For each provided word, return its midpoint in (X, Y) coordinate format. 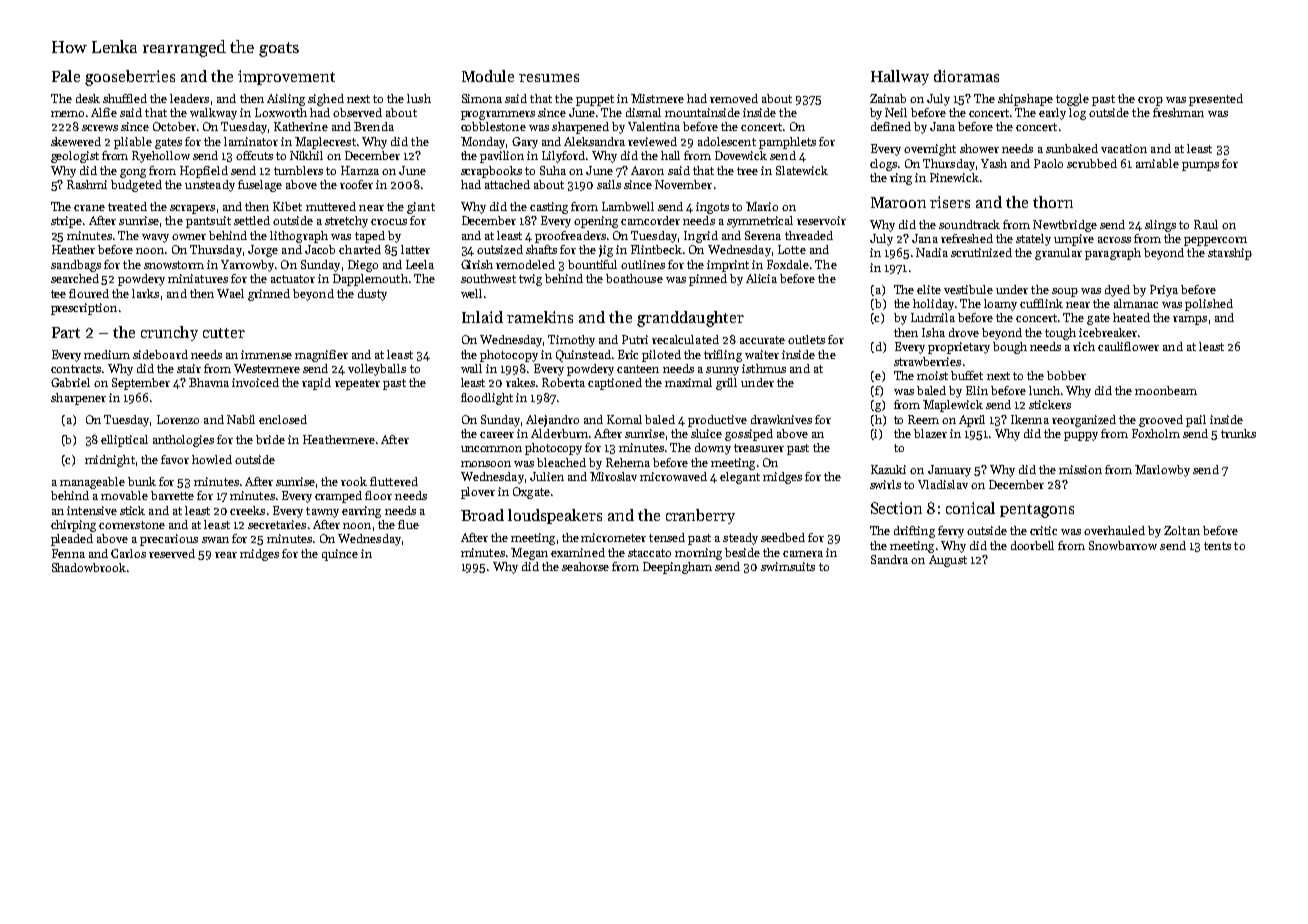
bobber (1066, 375)
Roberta (563, 382)
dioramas (966, 76)
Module (488, 76)
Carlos (128, 553)
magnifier (321, 356)
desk (88, 98)
